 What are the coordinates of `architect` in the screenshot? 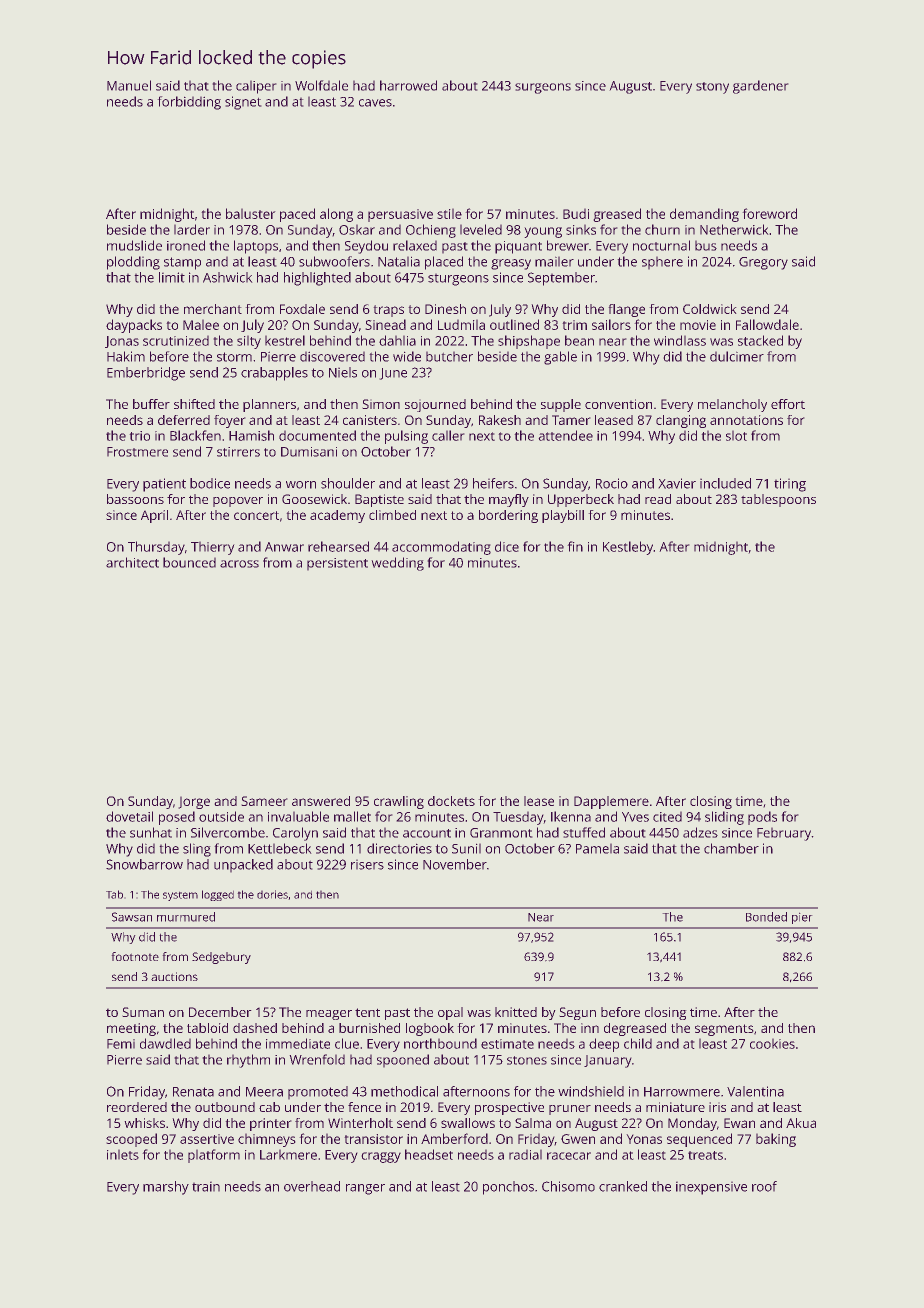 It's located at (132, 562).
